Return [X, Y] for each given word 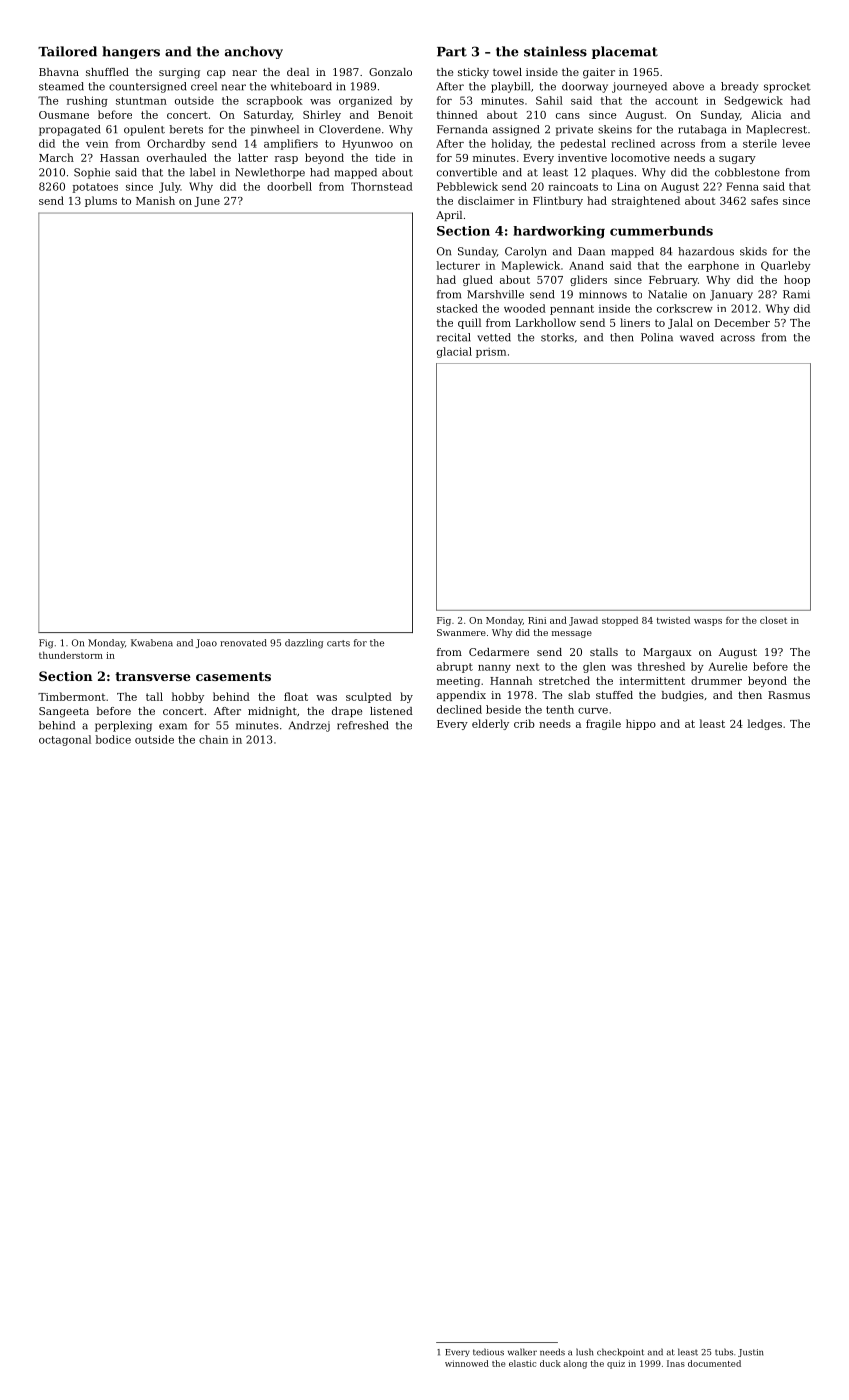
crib [524, 723]
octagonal [65, 740]
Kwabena [152, 643]
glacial [454, 352]
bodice [113, 739]
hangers [131, 52]
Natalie [667, 294]
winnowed [467, 1363]
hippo [641, 724]
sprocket [787, 87]
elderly [490, 724]
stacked [457, 308]
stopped [620, 621]
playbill [510, 87]
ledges [765, 724]
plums [101, 201]
